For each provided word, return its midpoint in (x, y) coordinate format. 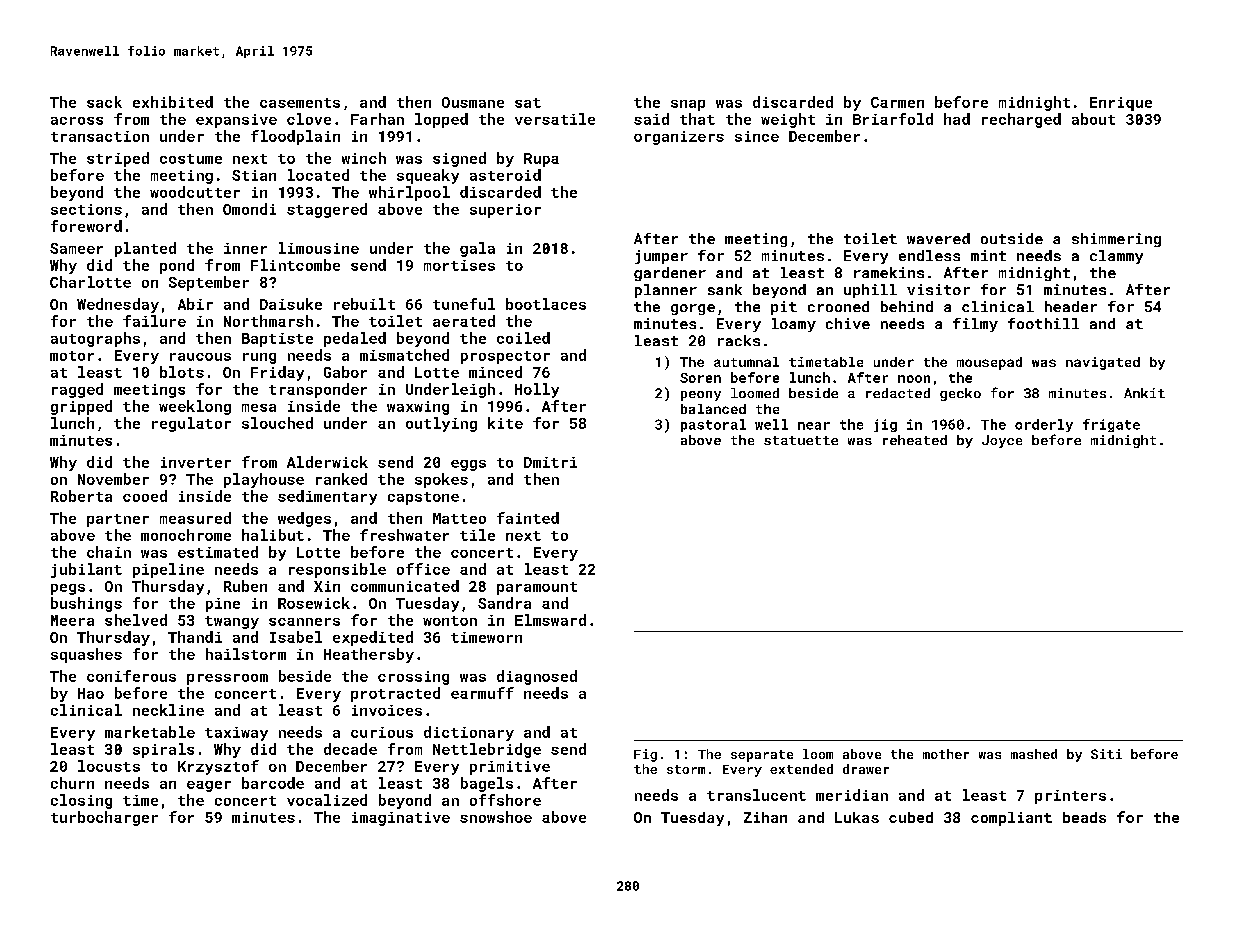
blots (182, 372)
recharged (1021, 120)
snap (688, 105)
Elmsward (550, 620)
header (1071, 306)
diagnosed (537, 677)
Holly (537, 390)
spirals (163, 750)
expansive (236, 121)
